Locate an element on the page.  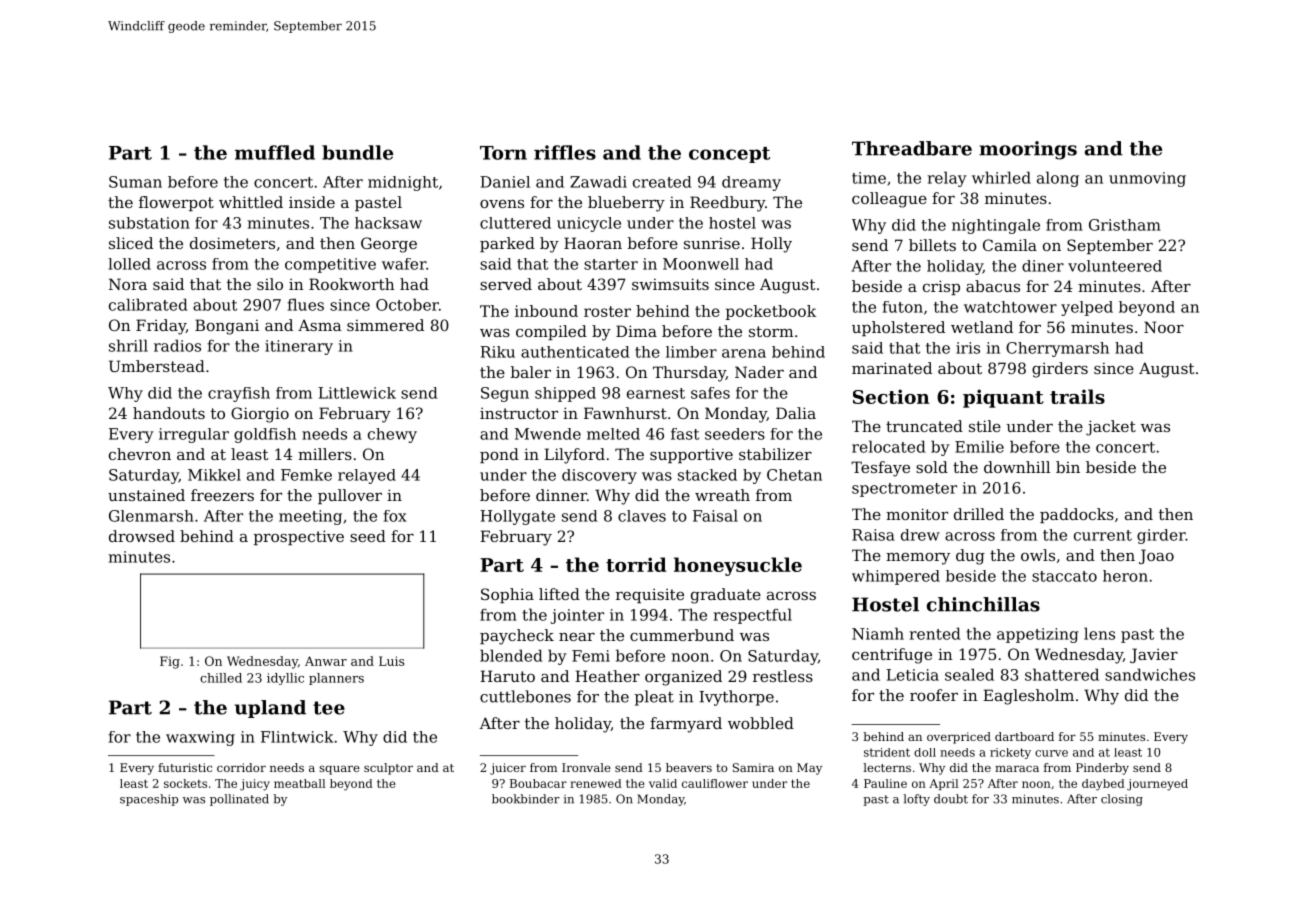
Haoran is located at coordinates (593, 243).
